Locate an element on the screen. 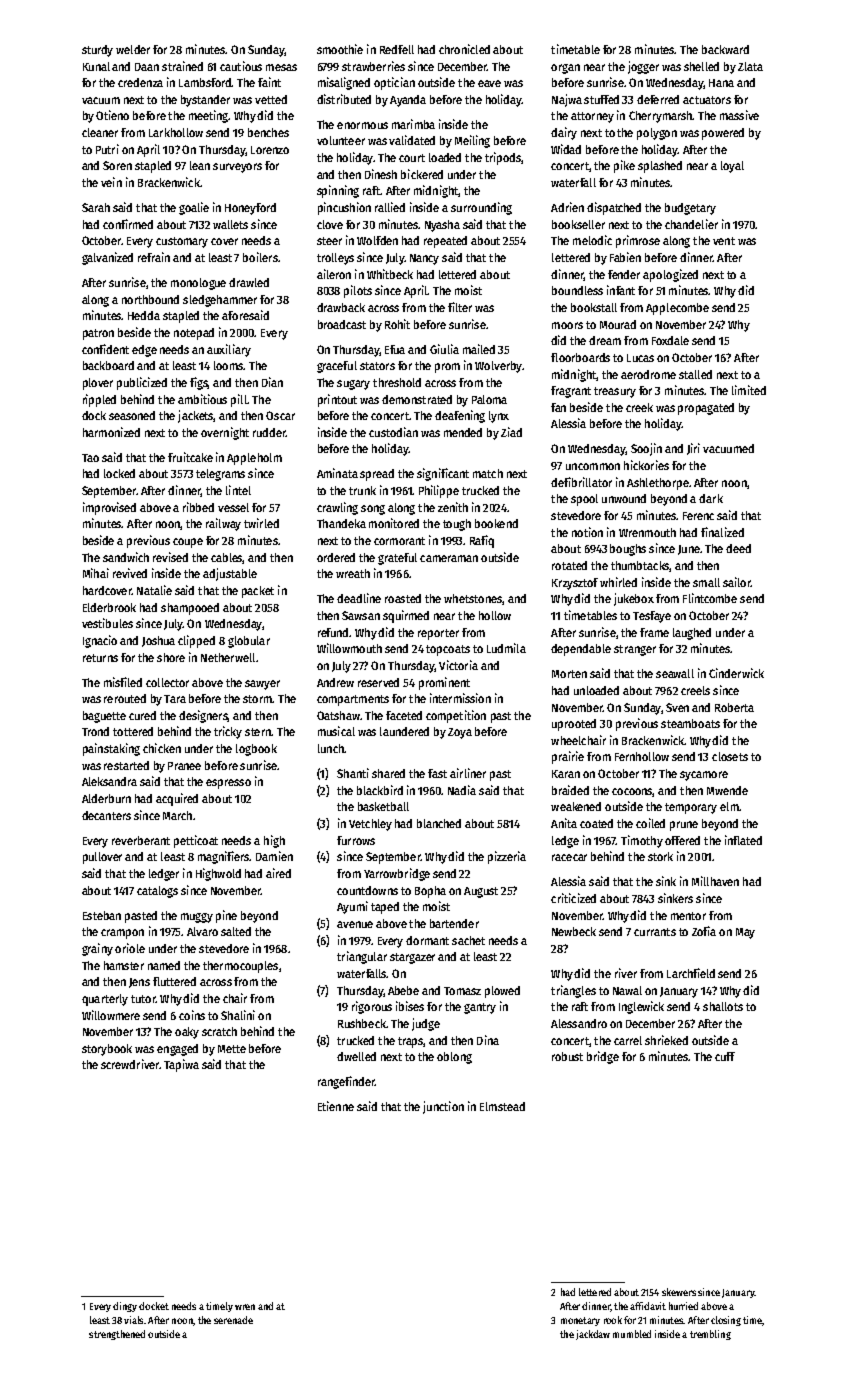 The height and width of the screenshot is (1400, 849). dingy is located at coordinates (125, 1307).
